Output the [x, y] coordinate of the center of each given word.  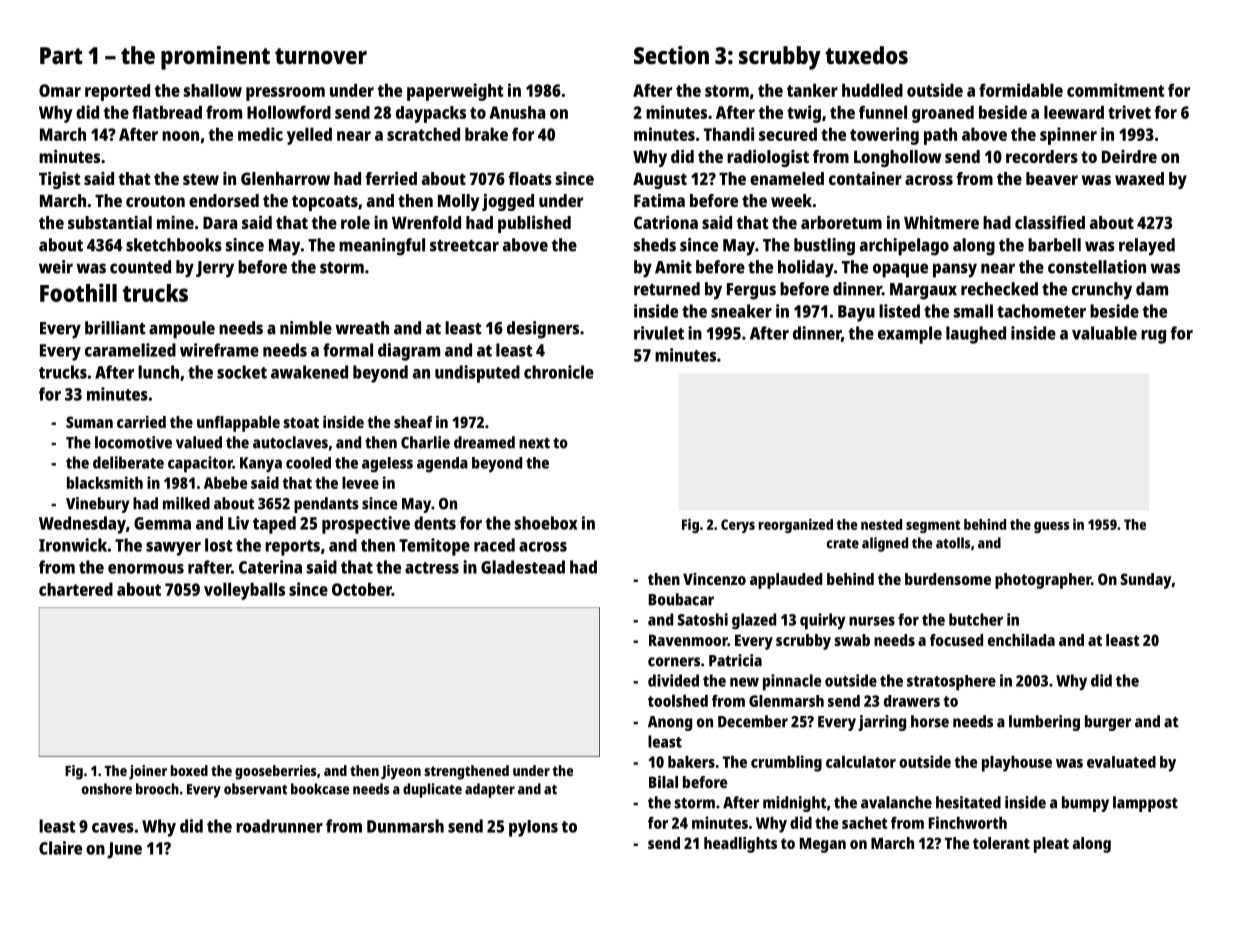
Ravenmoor [688, 640]
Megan [823, 845]
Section [671, 55]
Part [61, 55]
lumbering [1044, 723]
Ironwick [73, 545]
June [124, 850]
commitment [1115, 90]
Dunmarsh [405, 826]
